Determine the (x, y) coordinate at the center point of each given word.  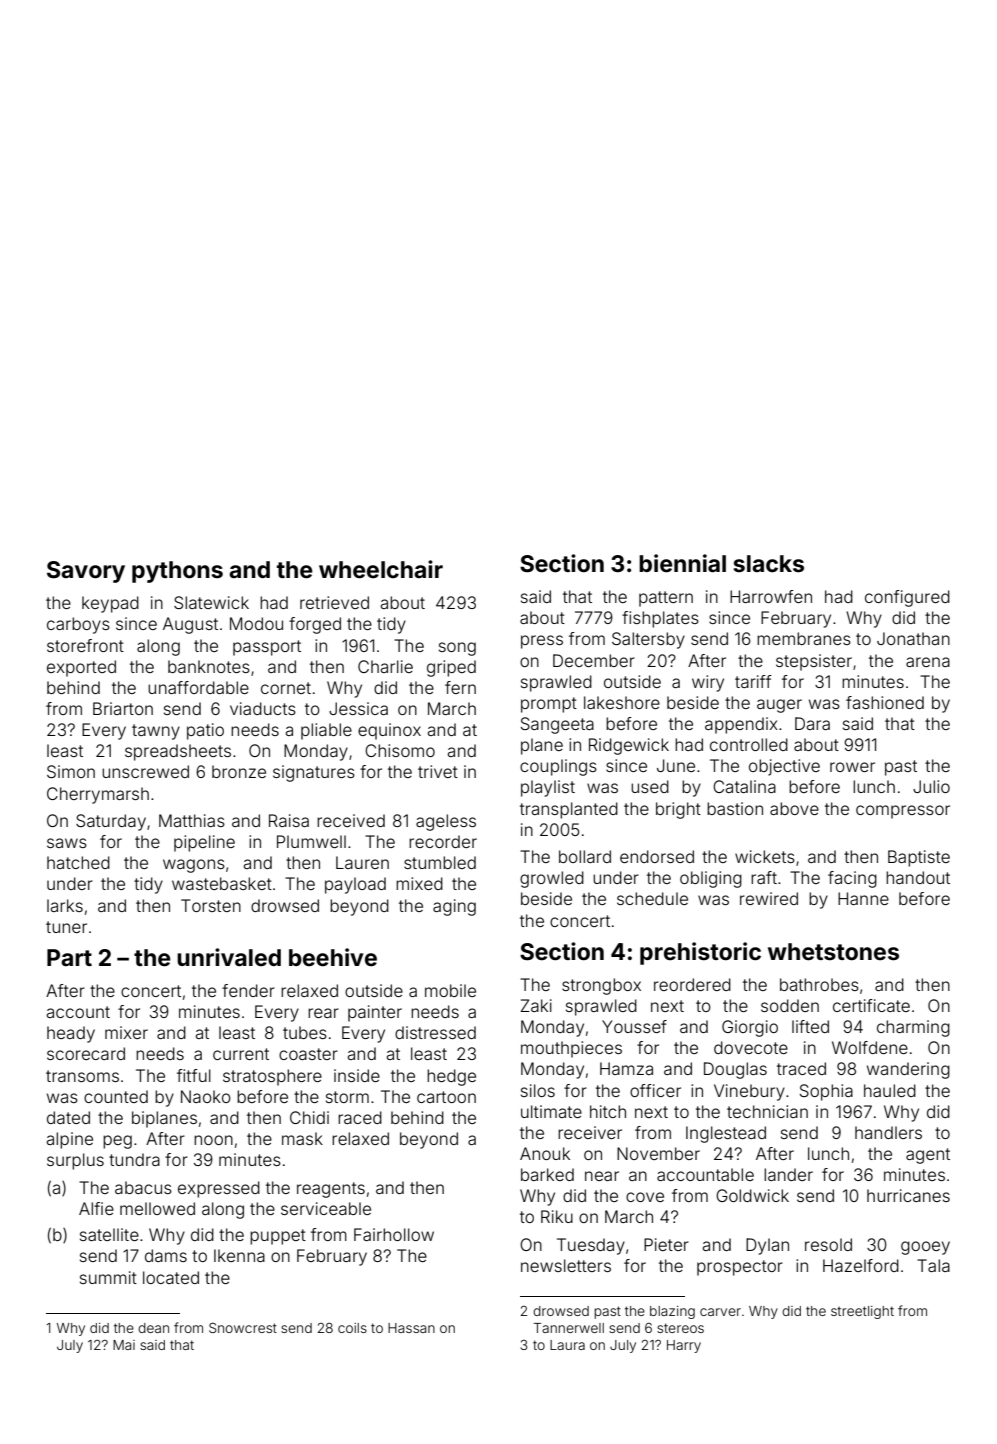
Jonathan (913, 638)
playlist (548, 788)
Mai (124, 1345)
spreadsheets (178, 752)
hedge (451, 1077)
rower (852, 767)
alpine (69, 1140)
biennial (682, 563)
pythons (177, 572)
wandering (908, 1070)
